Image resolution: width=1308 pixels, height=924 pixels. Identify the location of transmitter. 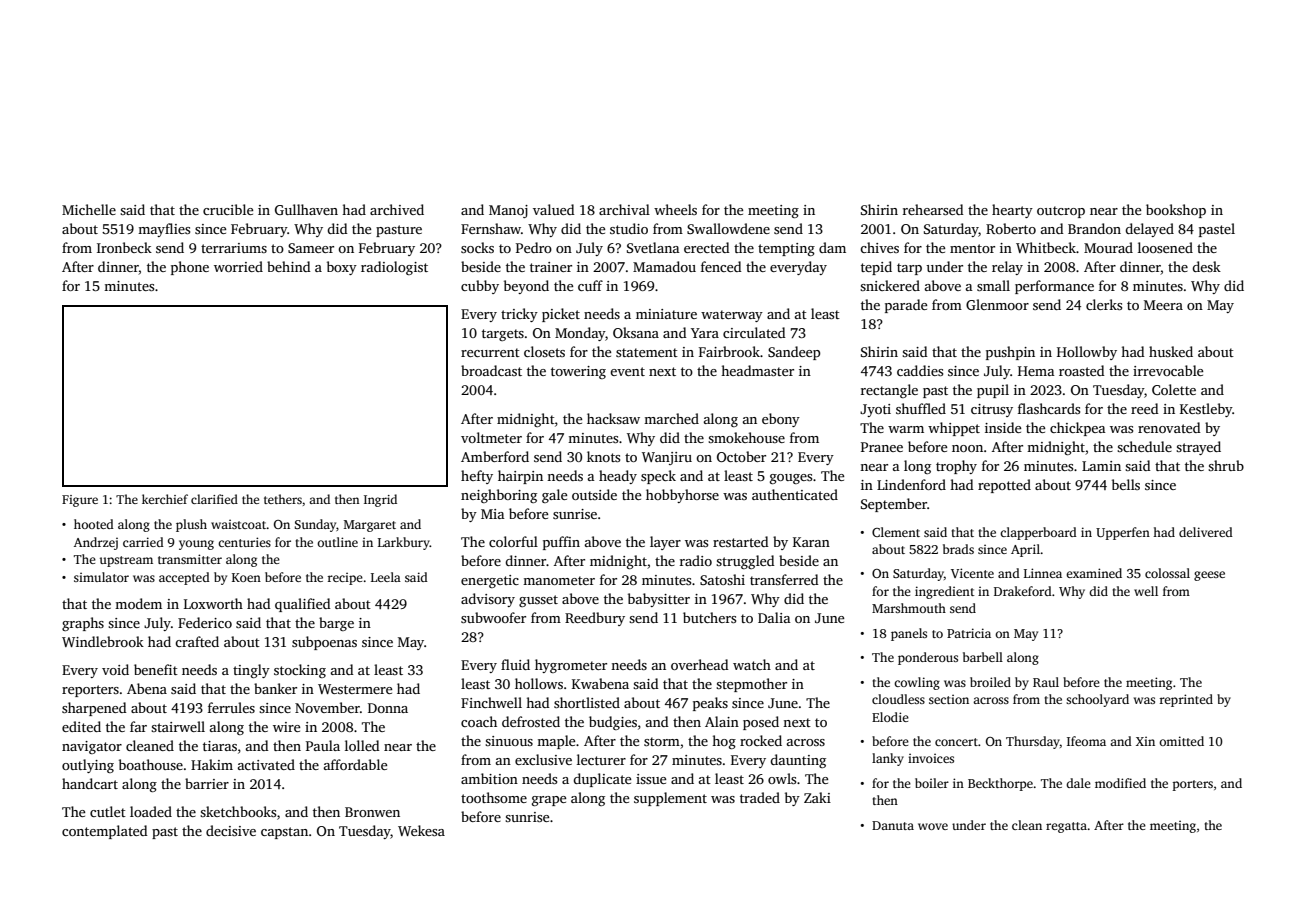
(190, 559).
